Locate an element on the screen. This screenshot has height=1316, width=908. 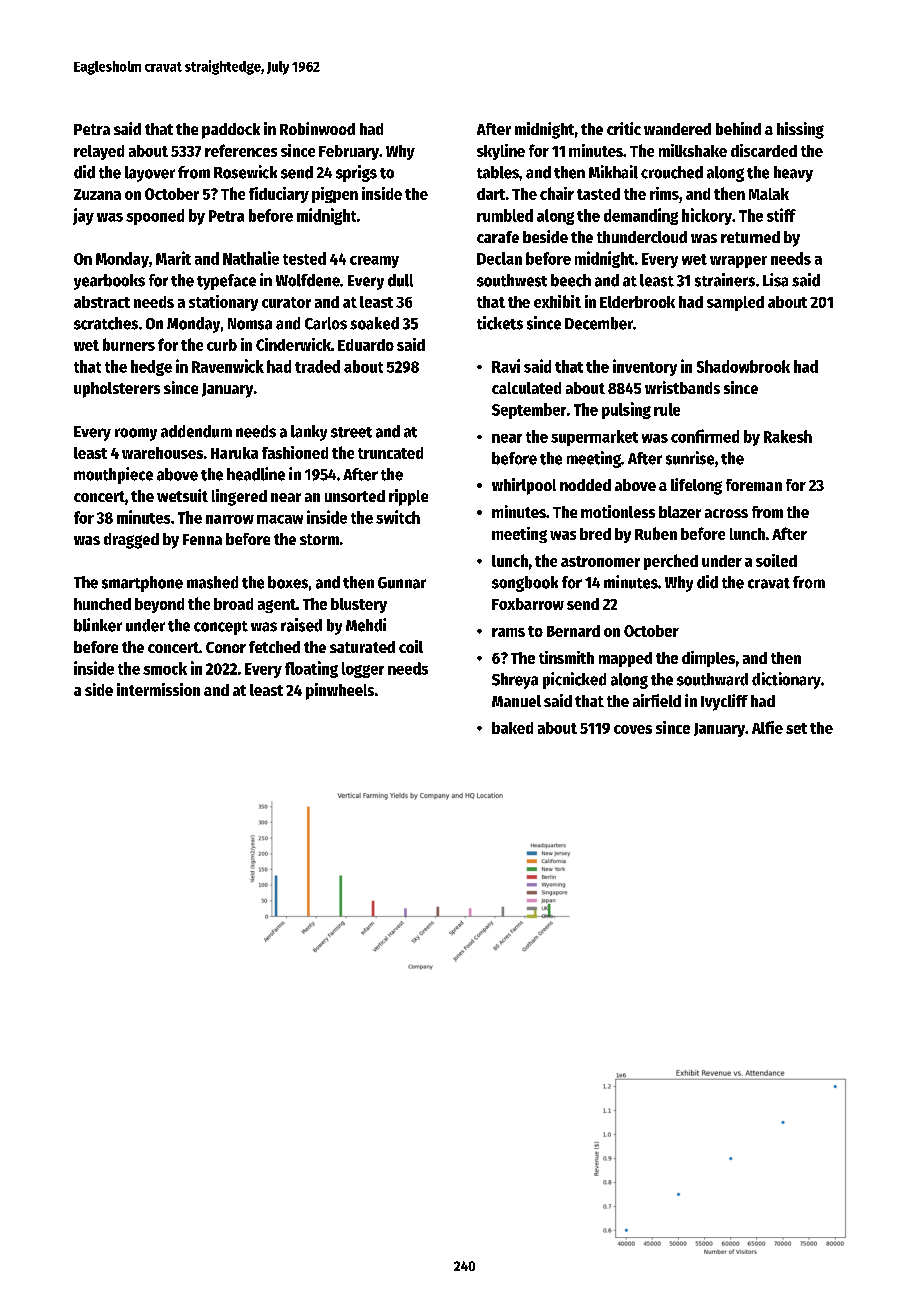
Alfie is located at coordinates (767, 727).
